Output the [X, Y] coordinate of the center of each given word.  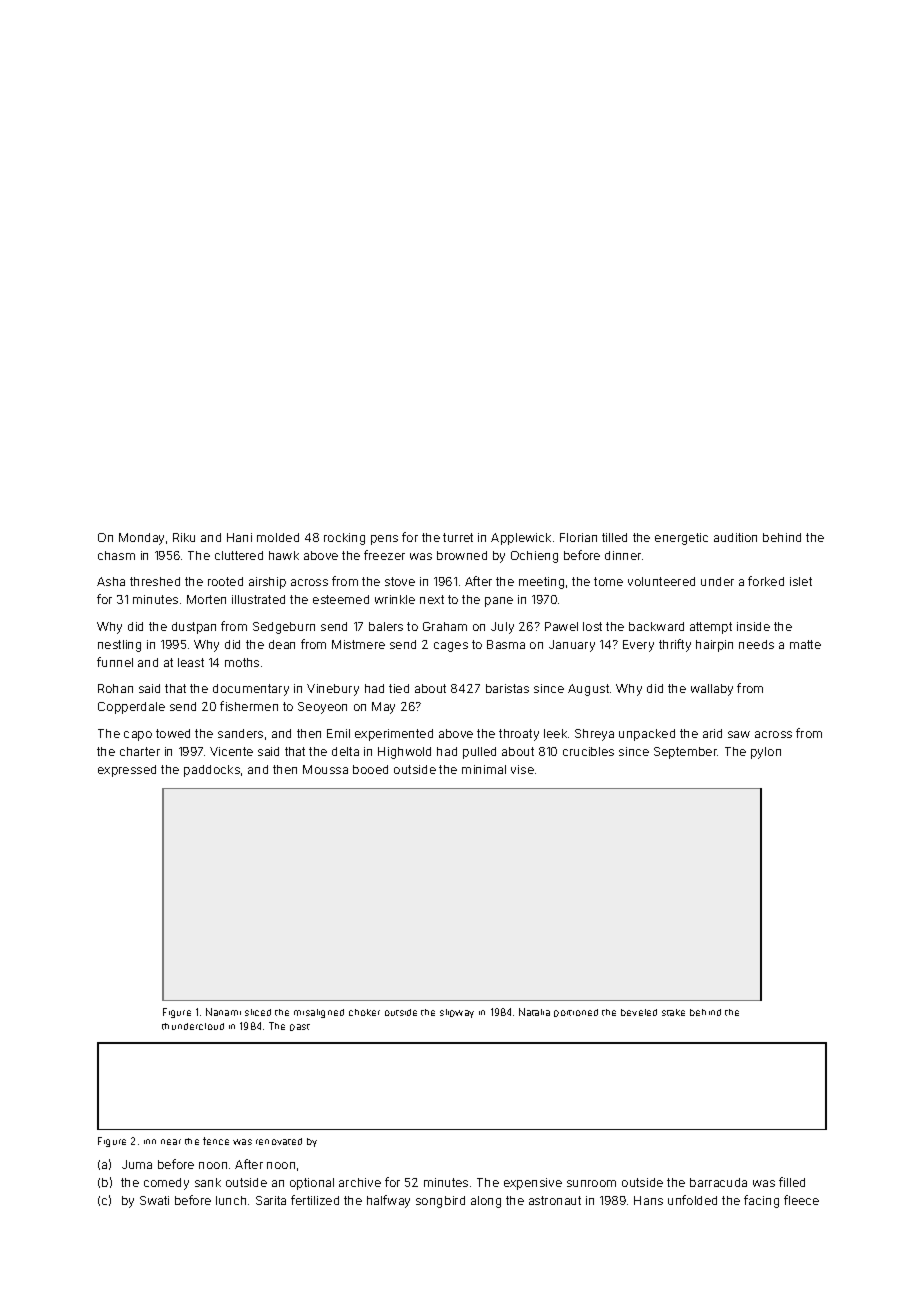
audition [735, 537]
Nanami [223, 1012]
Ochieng [534, 557]
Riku [184, 537]
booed [370, 769]
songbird [440, 1202]
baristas [507, 688]
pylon [766, 753]
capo [138, 736]
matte [805, 644]
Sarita [271, 1200]
